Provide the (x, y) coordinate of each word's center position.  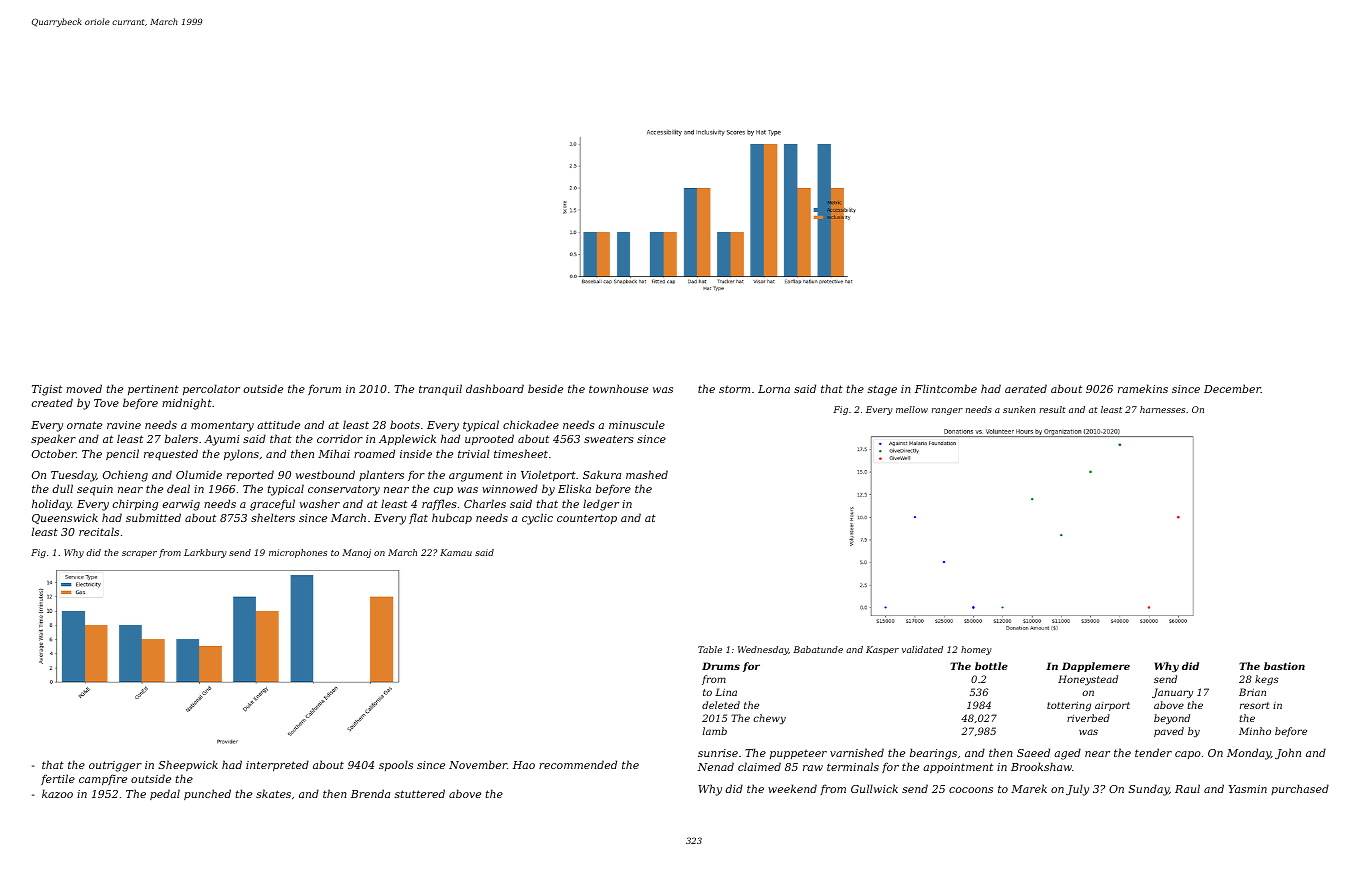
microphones (298, 553)
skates (273, 793)
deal (178, 488)
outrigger (115, 766)
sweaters (609, 439)
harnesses (1162, 409)
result (1052, 409)
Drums (721, 666)
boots (405, 424)
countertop (587, 519)
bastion (1284, 666)
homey (976, 650)
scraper (139, 554)
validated (922, 649)
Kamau (456, 552)
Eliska (574, 488)
